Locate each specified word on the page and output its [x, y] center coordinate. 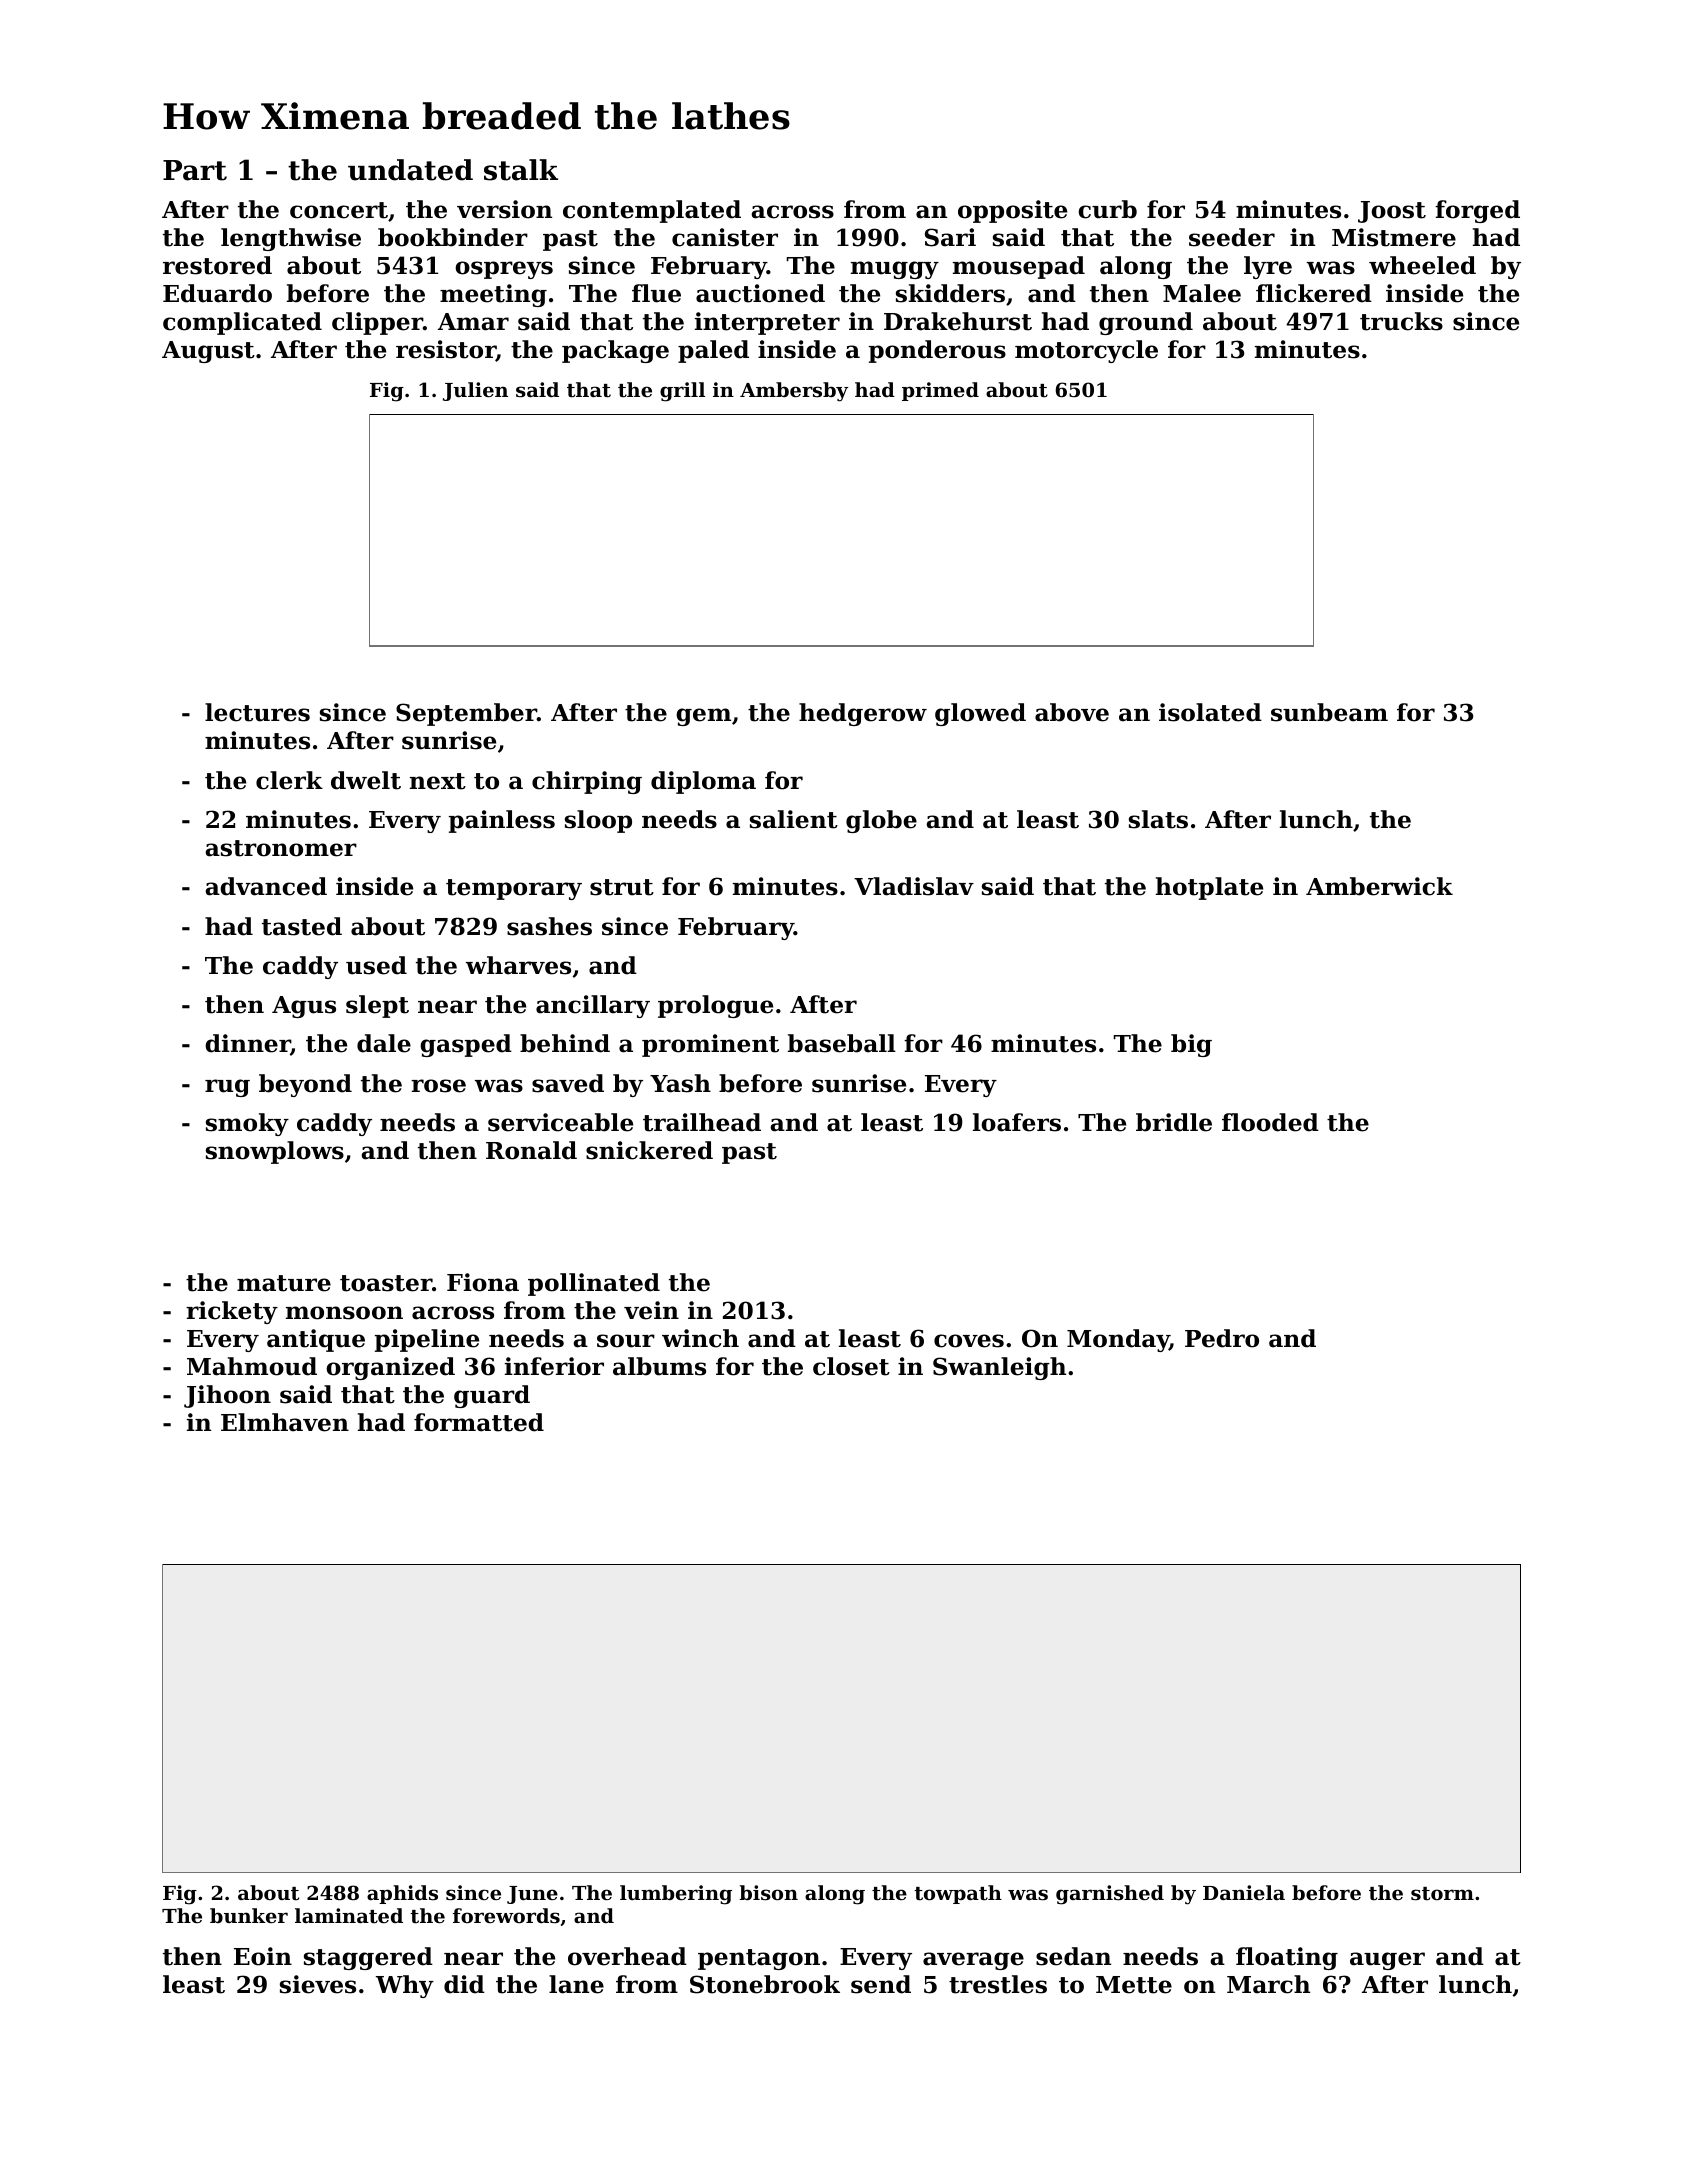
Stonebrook [765, 1984]
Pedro [1222, 1338]
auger [1387, 1961]
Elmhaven [285, 1422]
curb [1107, 209]
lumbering [676, 1895]
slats [1158, 819]
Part [195, 170]
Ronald [531, 1150]
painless [502, 821]
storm [1442, 1894]
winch [700, 1338]
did [464, 1984]
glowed [980, 714]
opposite [1012, 211]
